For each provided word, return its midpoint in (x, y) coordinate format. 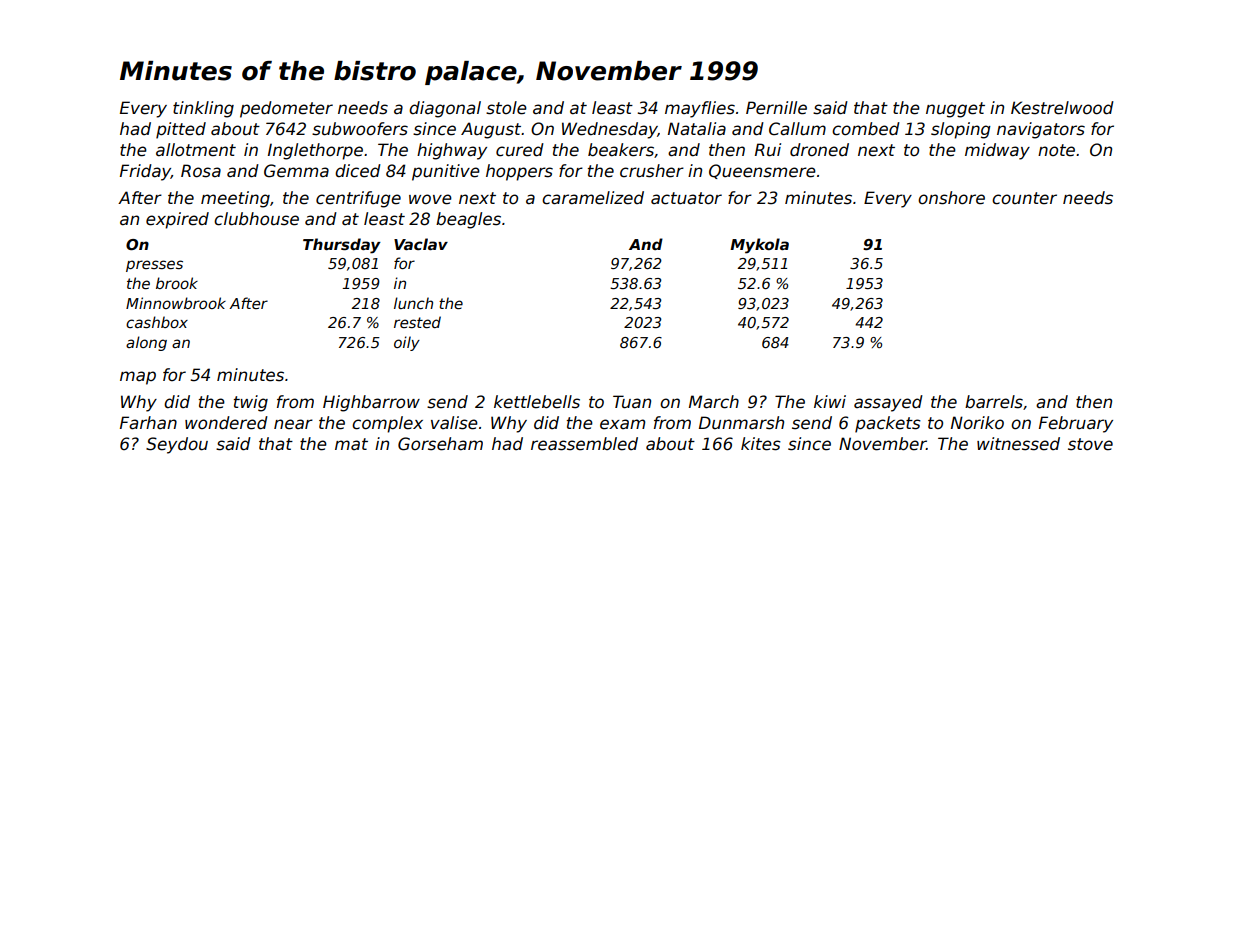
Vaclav (421, 244)
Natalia (697, 129)
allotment (196, 150)
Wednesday (610, 130)
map (138, 378)
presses (154, 266)
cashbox (157, 322)
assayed (888, 403)
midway (997, 151)
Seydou (177, 445)
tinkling (203, 109)
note (1056, 150)
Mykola (759, 246)
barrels (994, 402)
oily (407, 343)
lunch (413, 303)
